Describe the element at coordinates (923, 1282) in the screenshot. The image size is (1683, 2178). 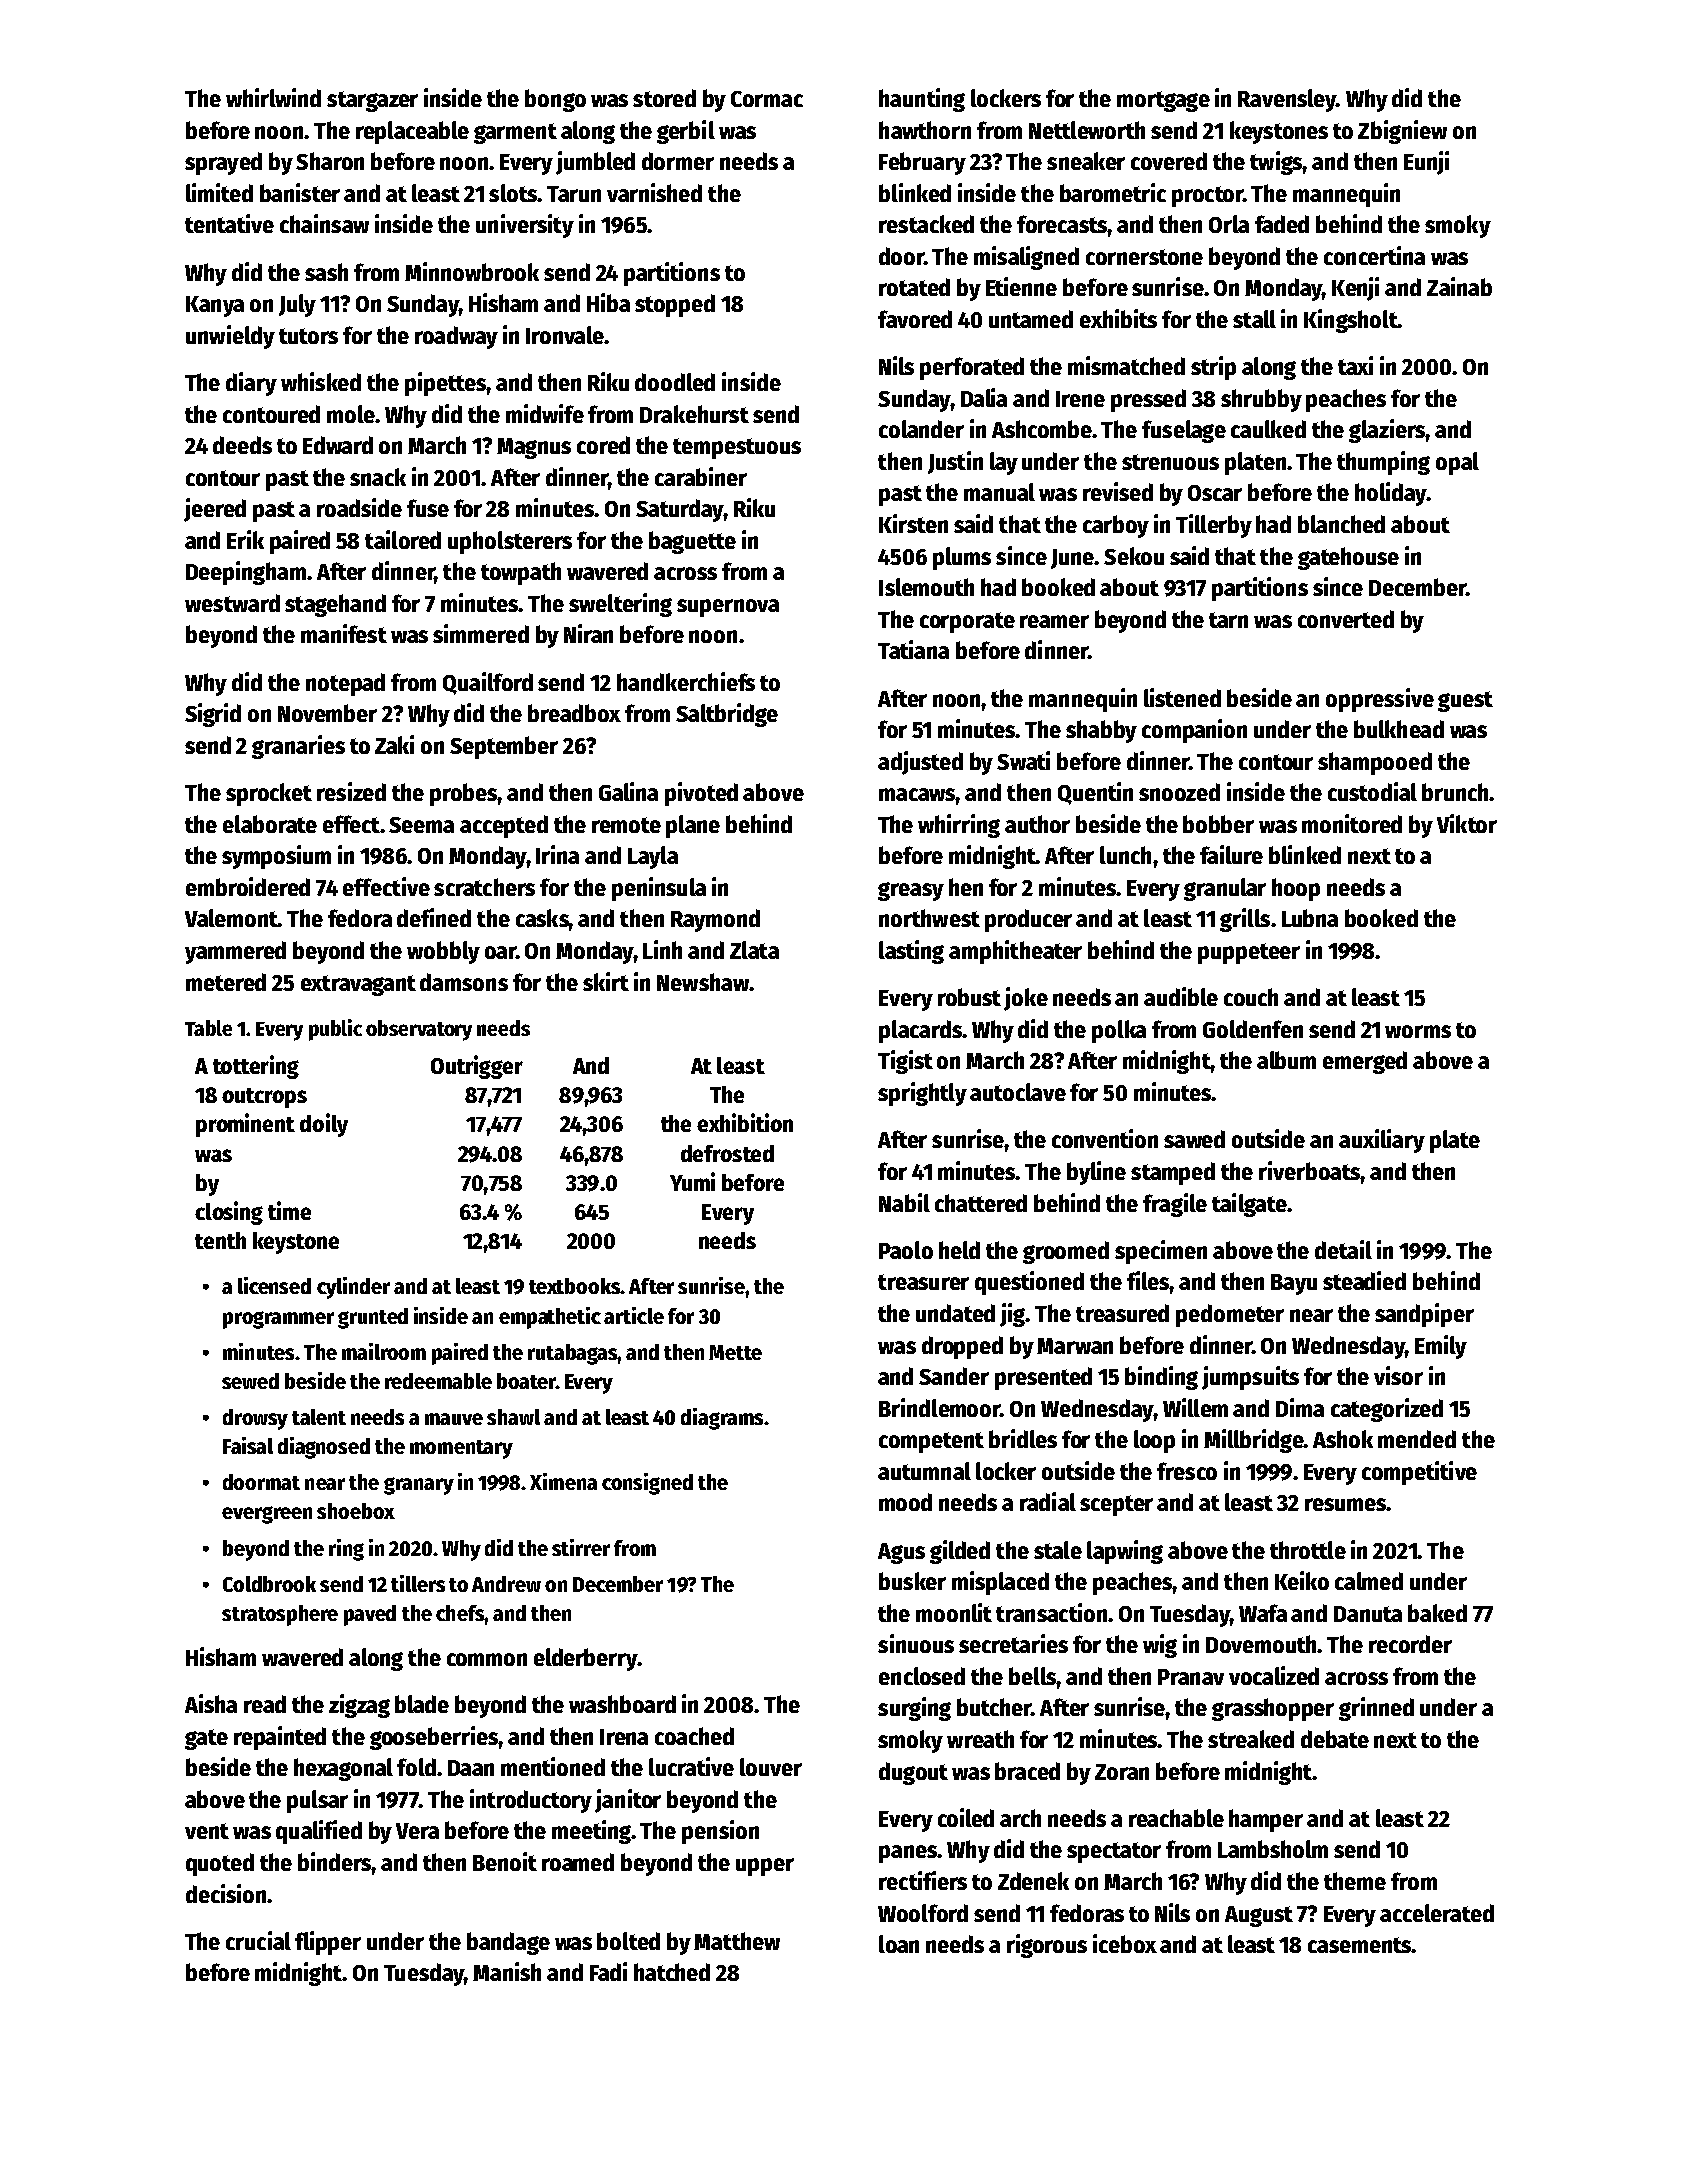
I see `treasurer` at that location.
